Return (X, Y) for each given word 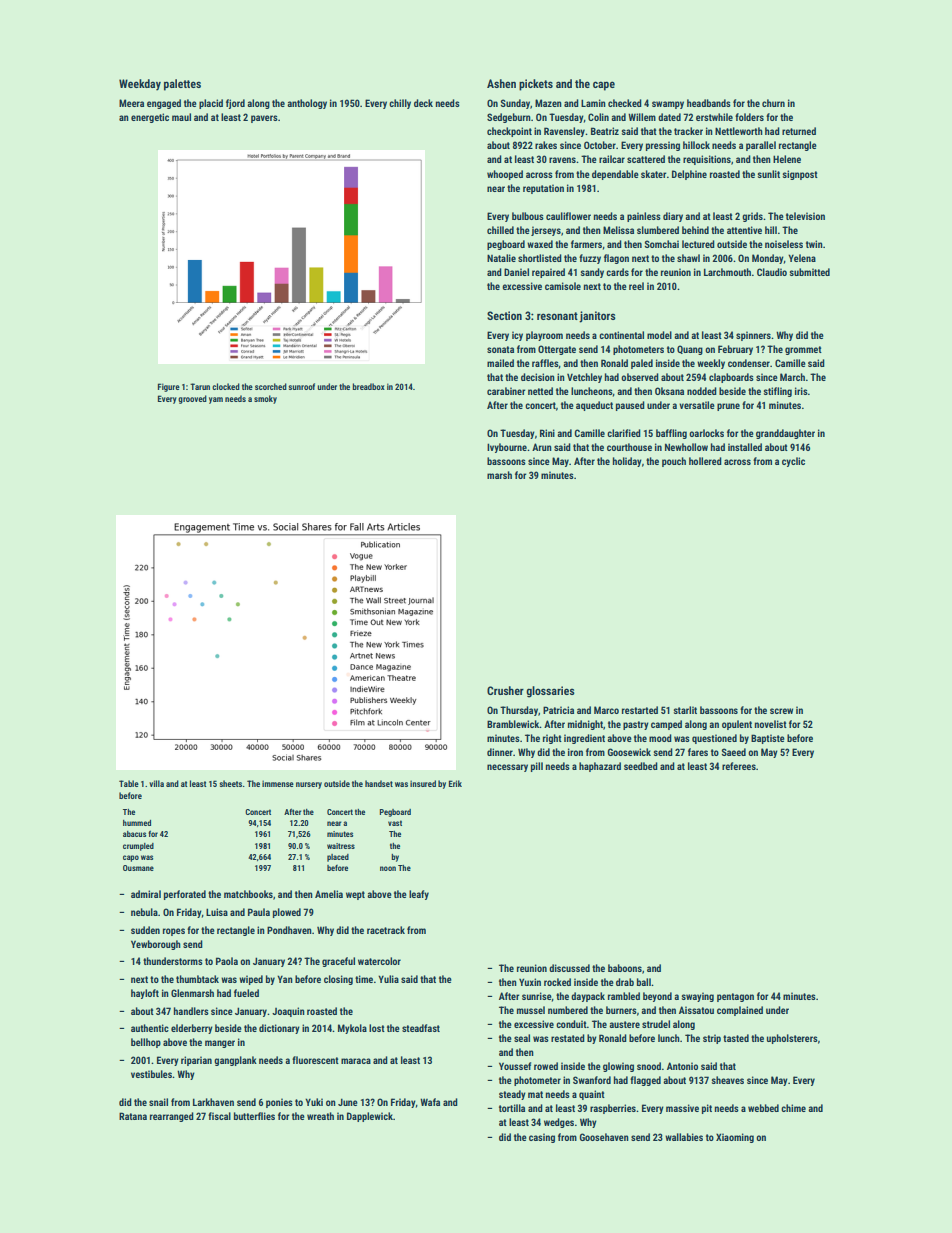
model (659, 335)
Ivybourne (507, 448)
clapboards (731, 378)
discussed (569, 968)
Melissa (618, 230)
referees (739, 766)
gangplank (235, 1061)
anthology (307, 104)
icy (517, 336)
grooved (192, 399)
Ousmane (138, 868)
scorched (271, 386)
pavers (264, 119)
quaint (592, 1095)
